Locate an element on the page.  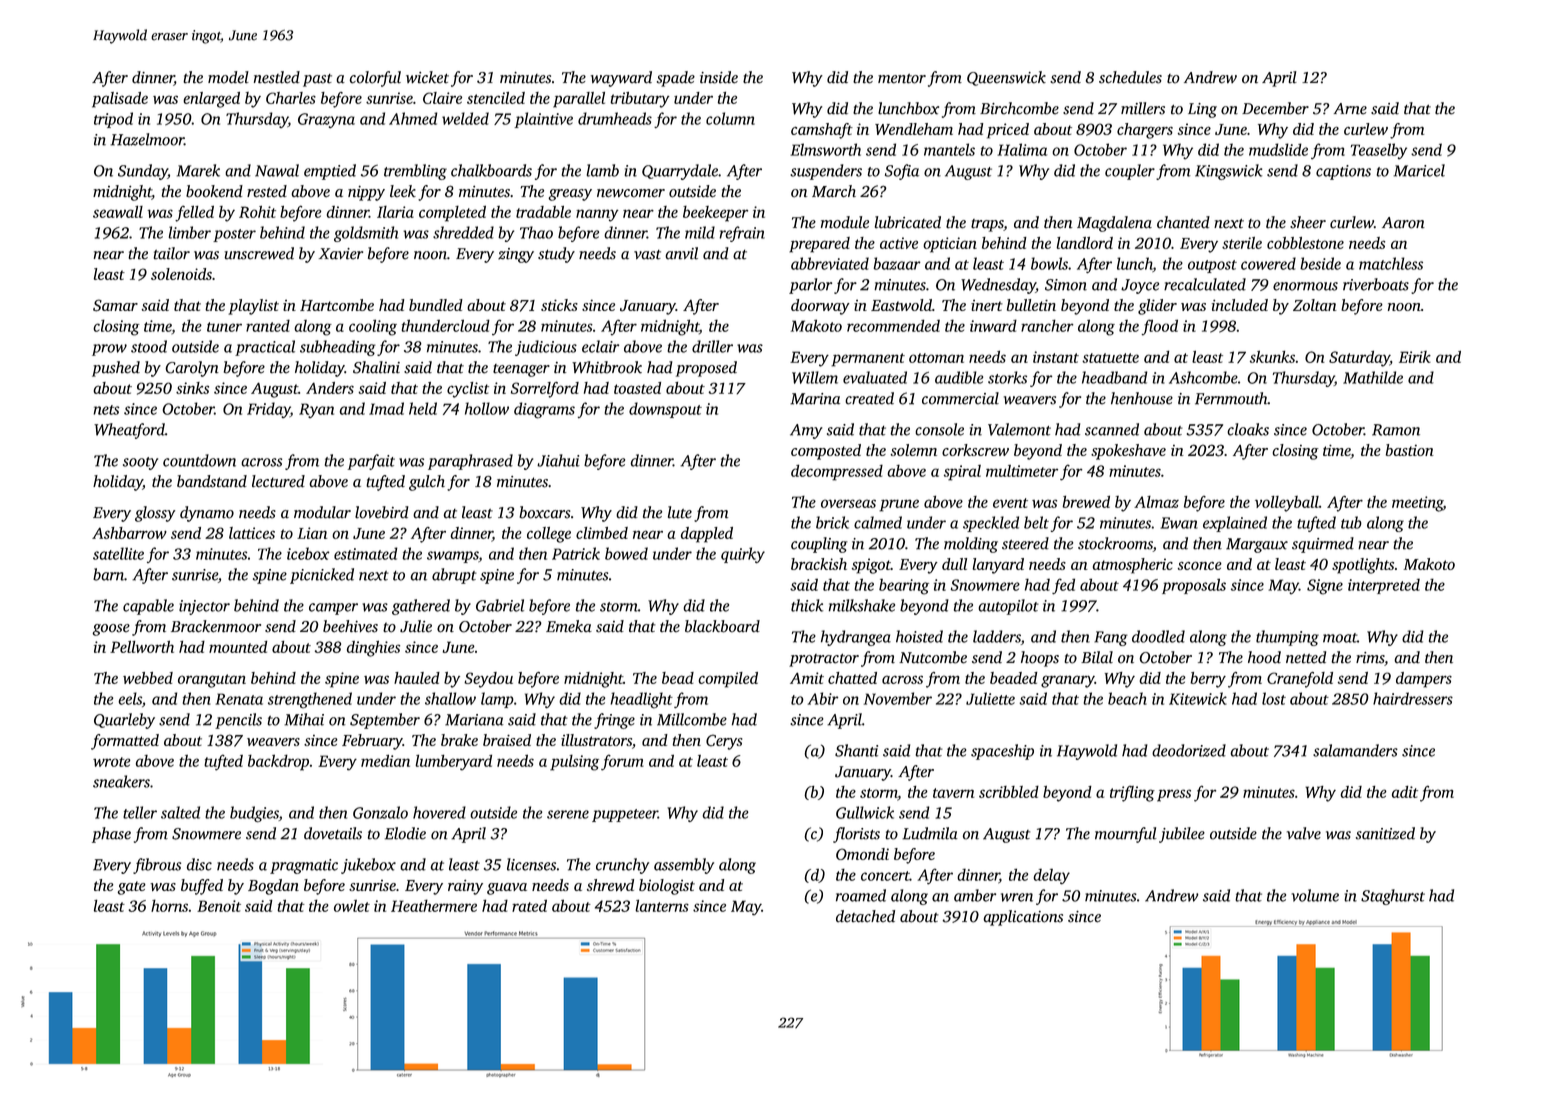
palisade is located at coordinates (120, 100).
